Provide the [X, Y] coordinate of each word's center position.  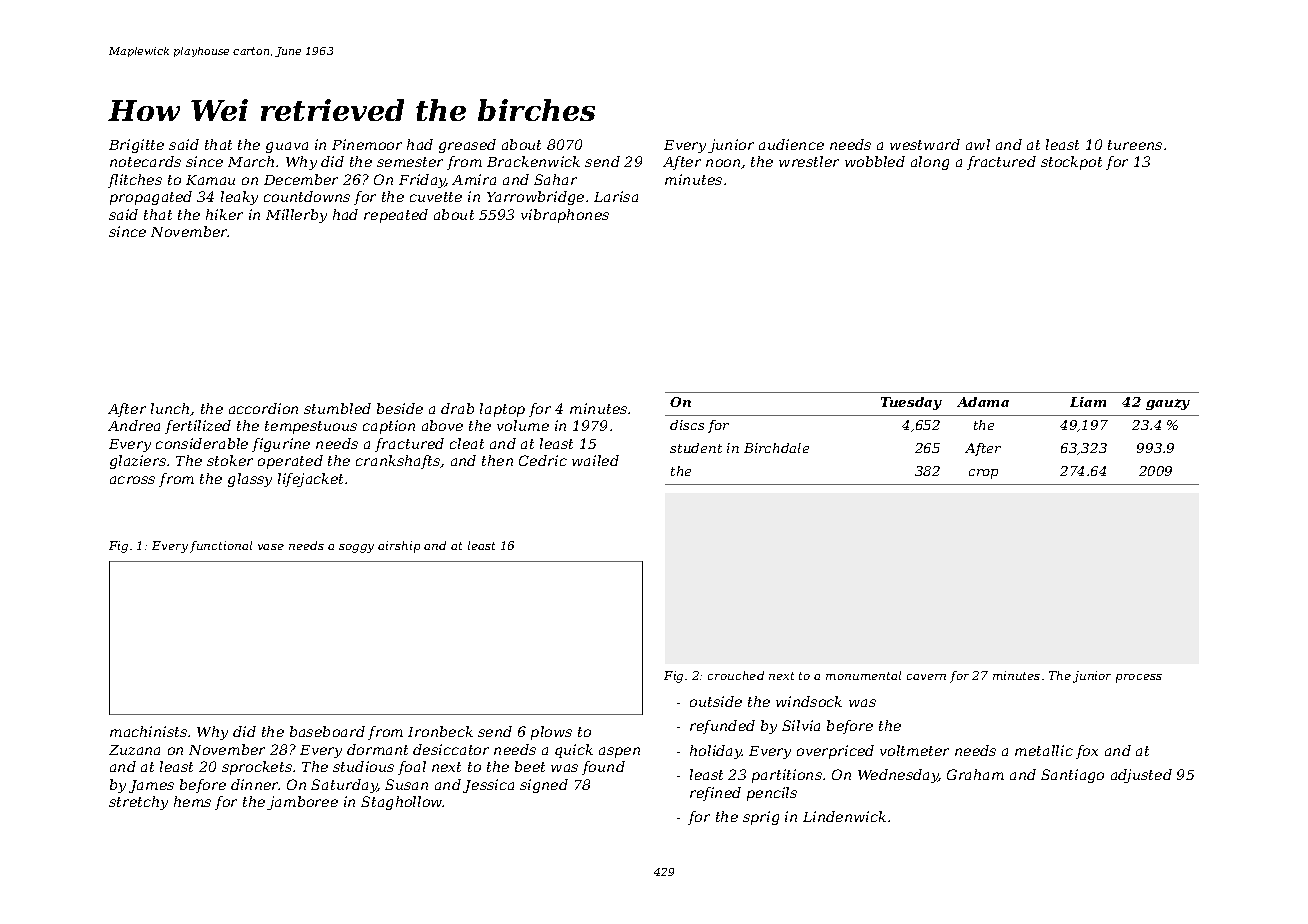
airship [399, 547]
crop [983, 474]
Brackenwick [533, 161]
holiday [716, 752]
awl [978, 144]
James [151, 786]
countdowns [307, 196]
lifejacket [310, 480]
